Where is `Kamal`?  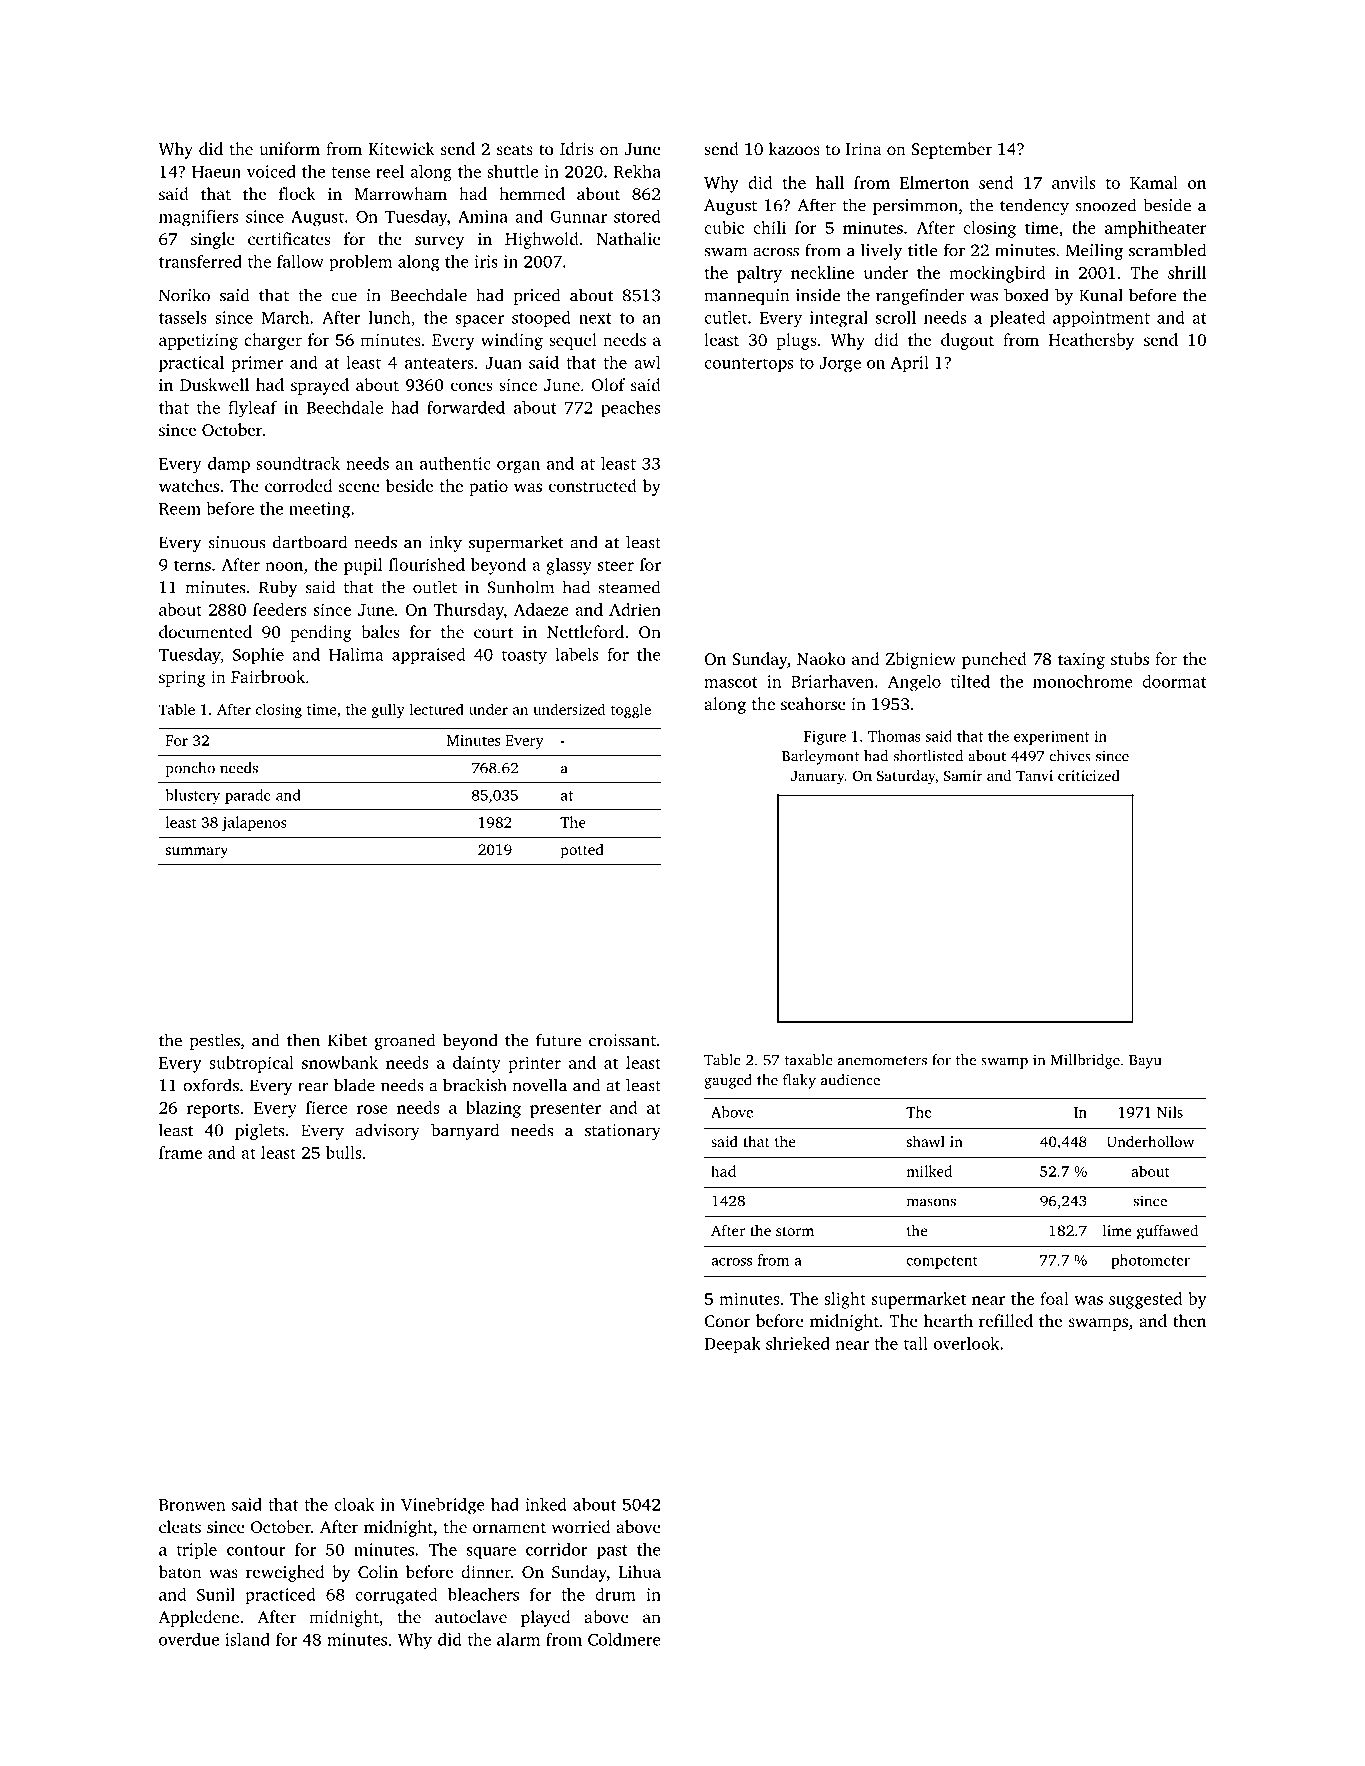
Kamal is located at coordinates (1154, 182).
